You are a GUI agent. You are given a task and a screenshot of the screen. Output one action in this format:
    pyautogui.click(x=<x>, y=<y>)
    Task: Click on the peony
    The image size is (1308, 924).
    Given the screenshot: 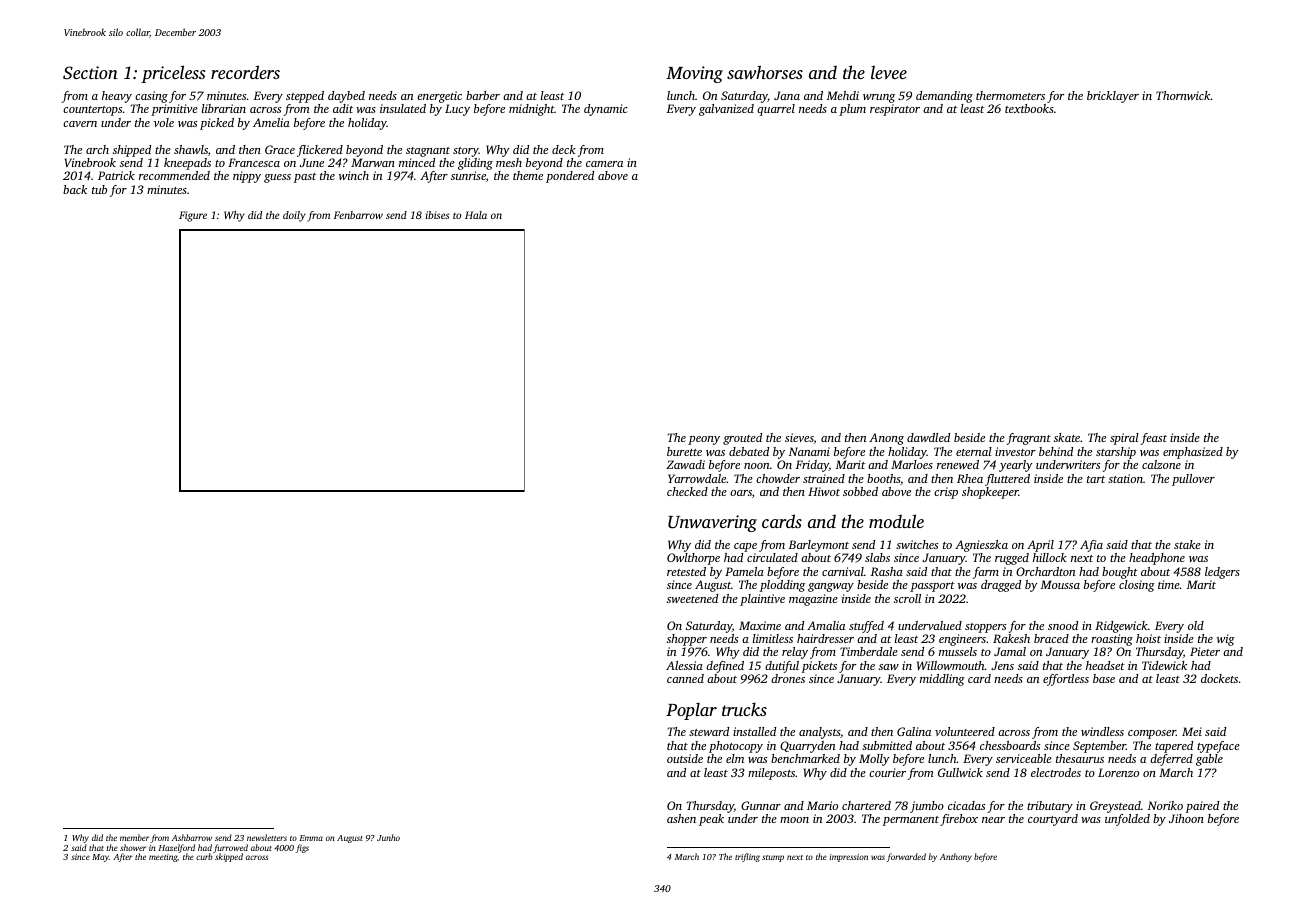 What is the action you would take?
    pyautogui.click(x=704, y=440)
